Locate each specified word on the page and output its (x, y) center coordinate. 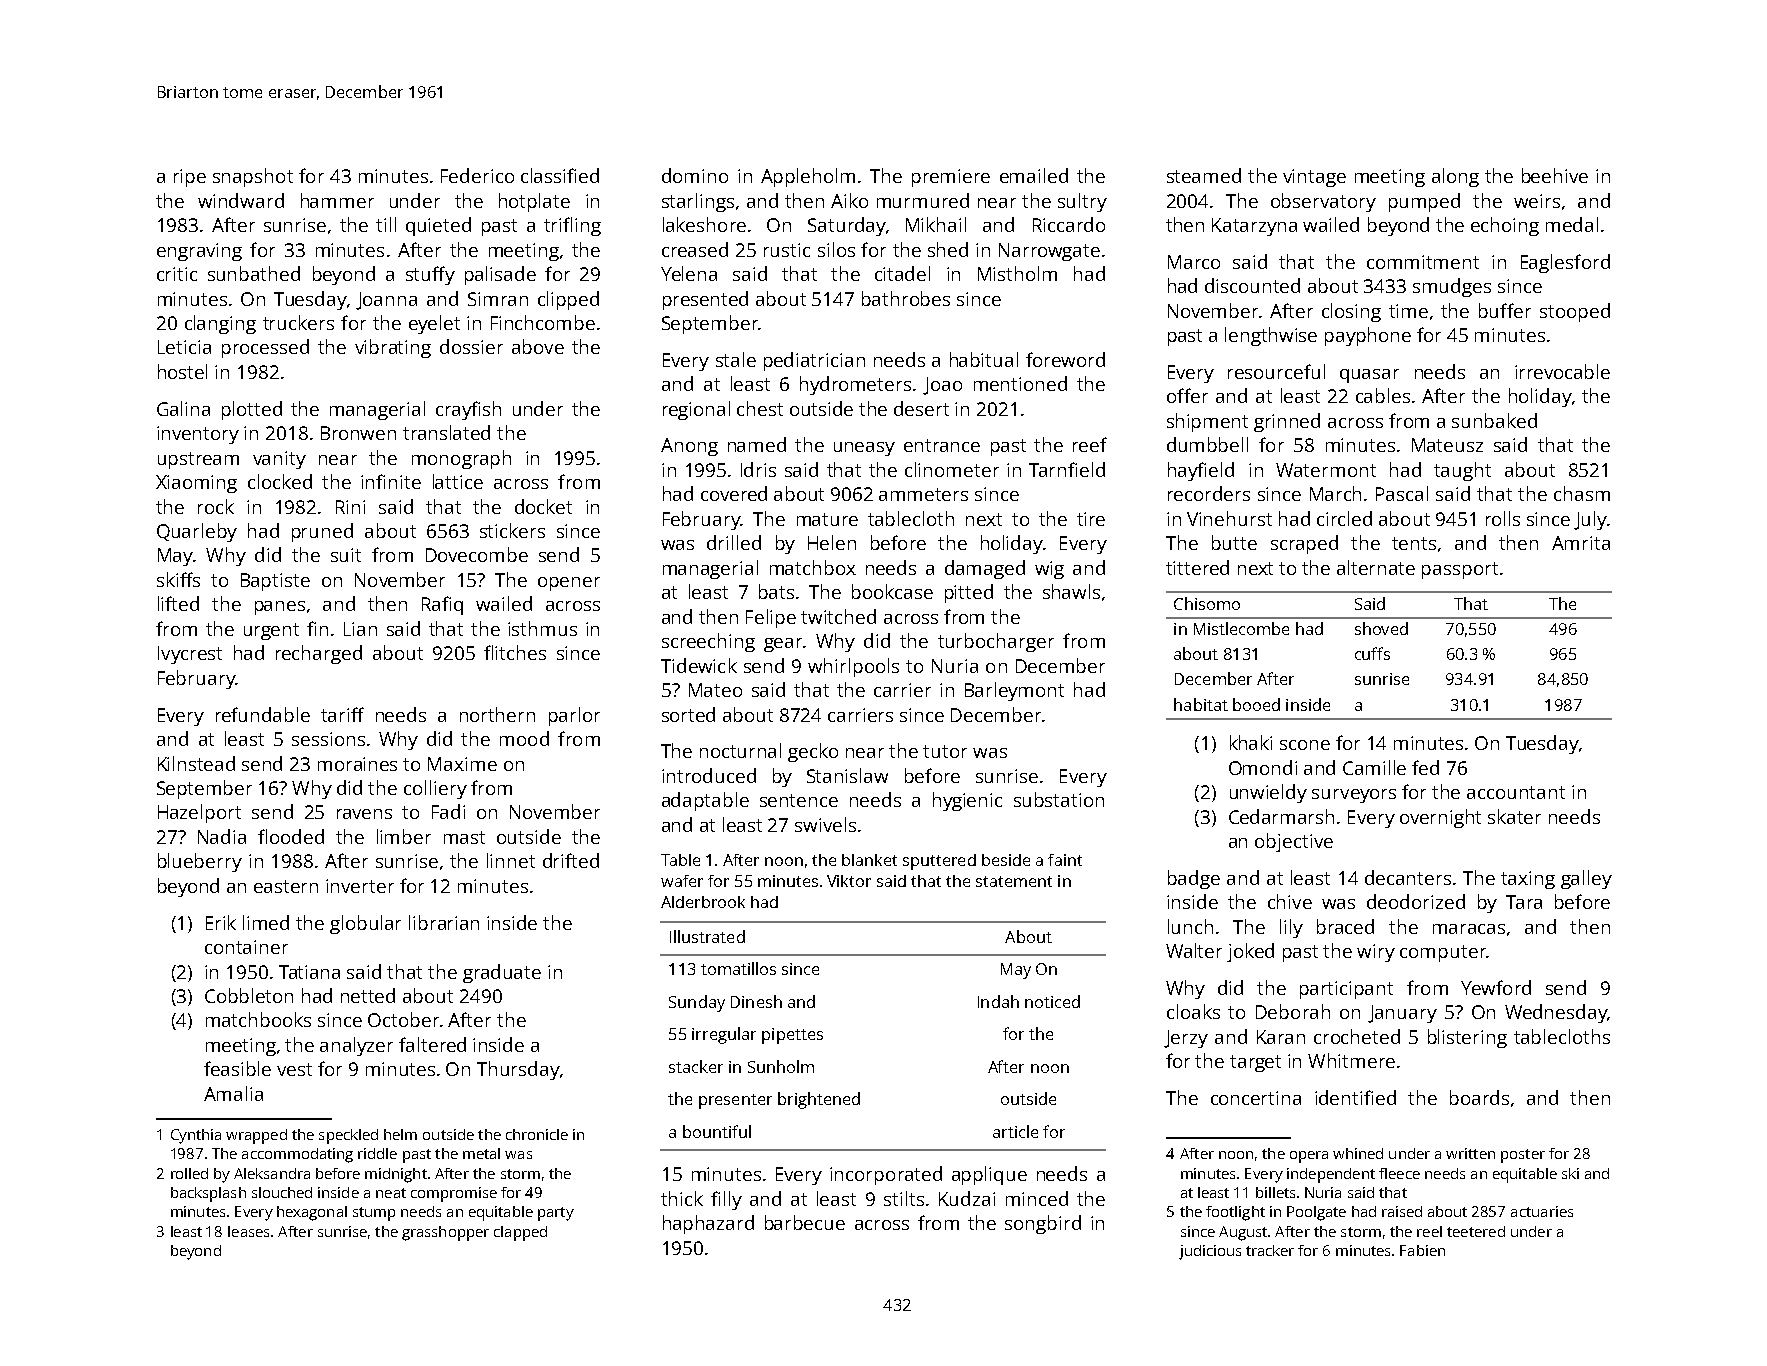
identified (1355, 1097)
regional (696, 410)
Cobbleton (249, 995)
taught (1462, 471)
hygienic (967, 801)
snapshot (253, 177)
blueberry (200, 862)
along (1455, 177)
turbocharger (996, 642)
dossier (471, 346)
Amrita (1581, 543)
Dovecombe (477, 554)
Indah (998, 1001)
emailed (1034, 175)
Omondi (1263, 767)
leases (248, 1231)
